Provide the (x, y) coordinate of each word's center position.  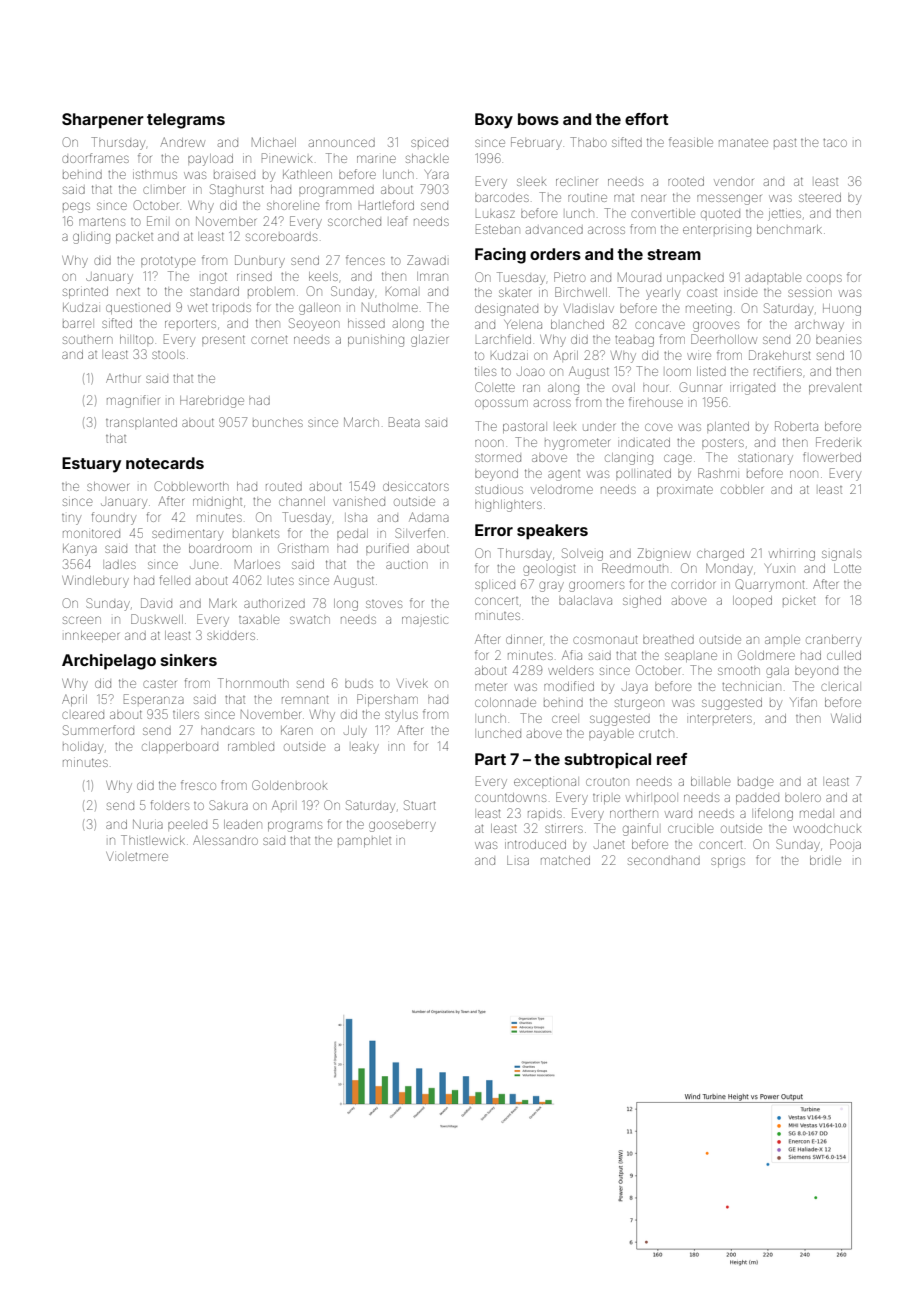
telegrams (186, 121)
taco (835, 143)
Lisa (518, 860)
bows (538, 119)
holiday (83, 748)
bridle (825, 860)
